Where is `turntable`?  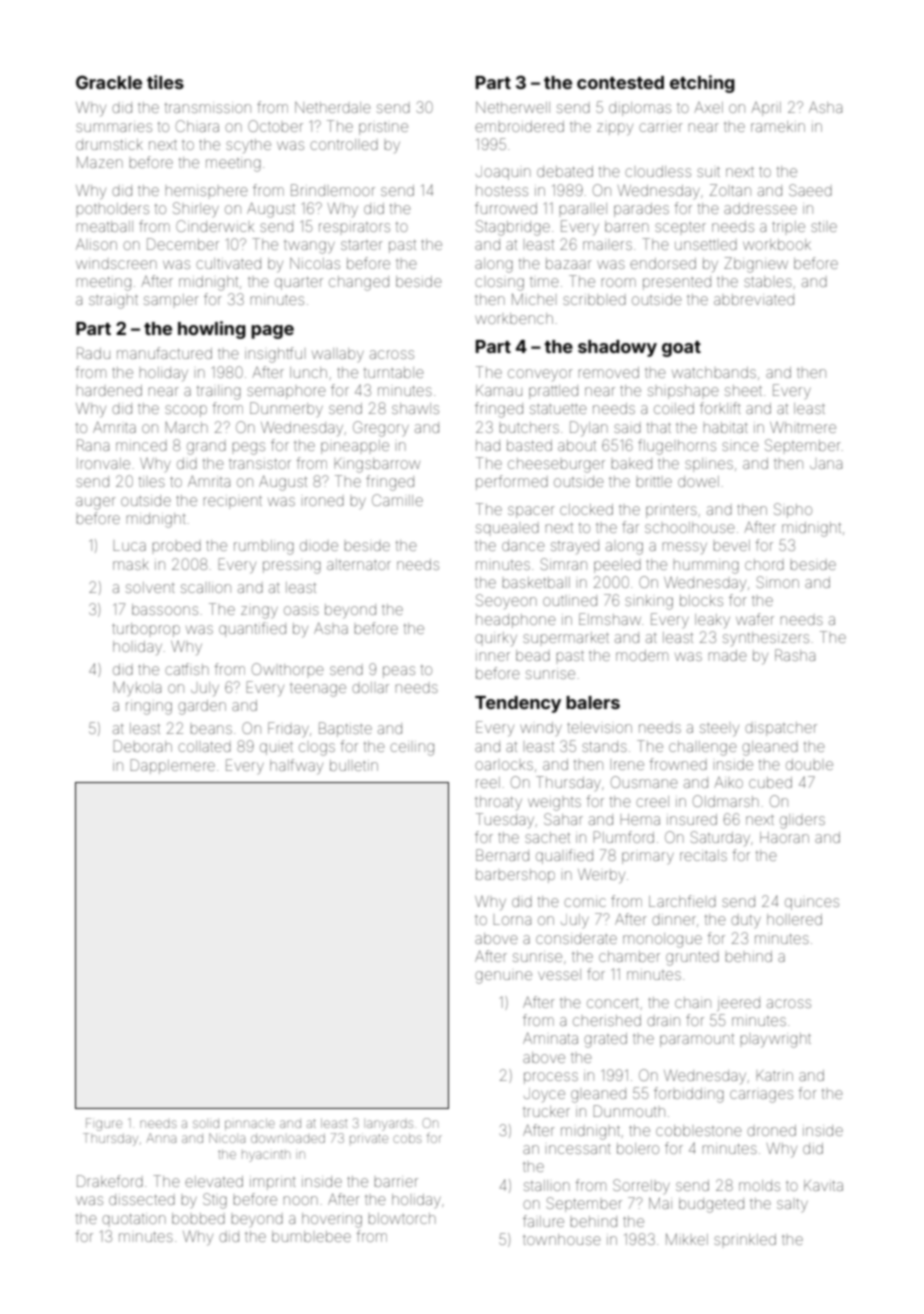 turntable is located at coordinates (394, 372).
